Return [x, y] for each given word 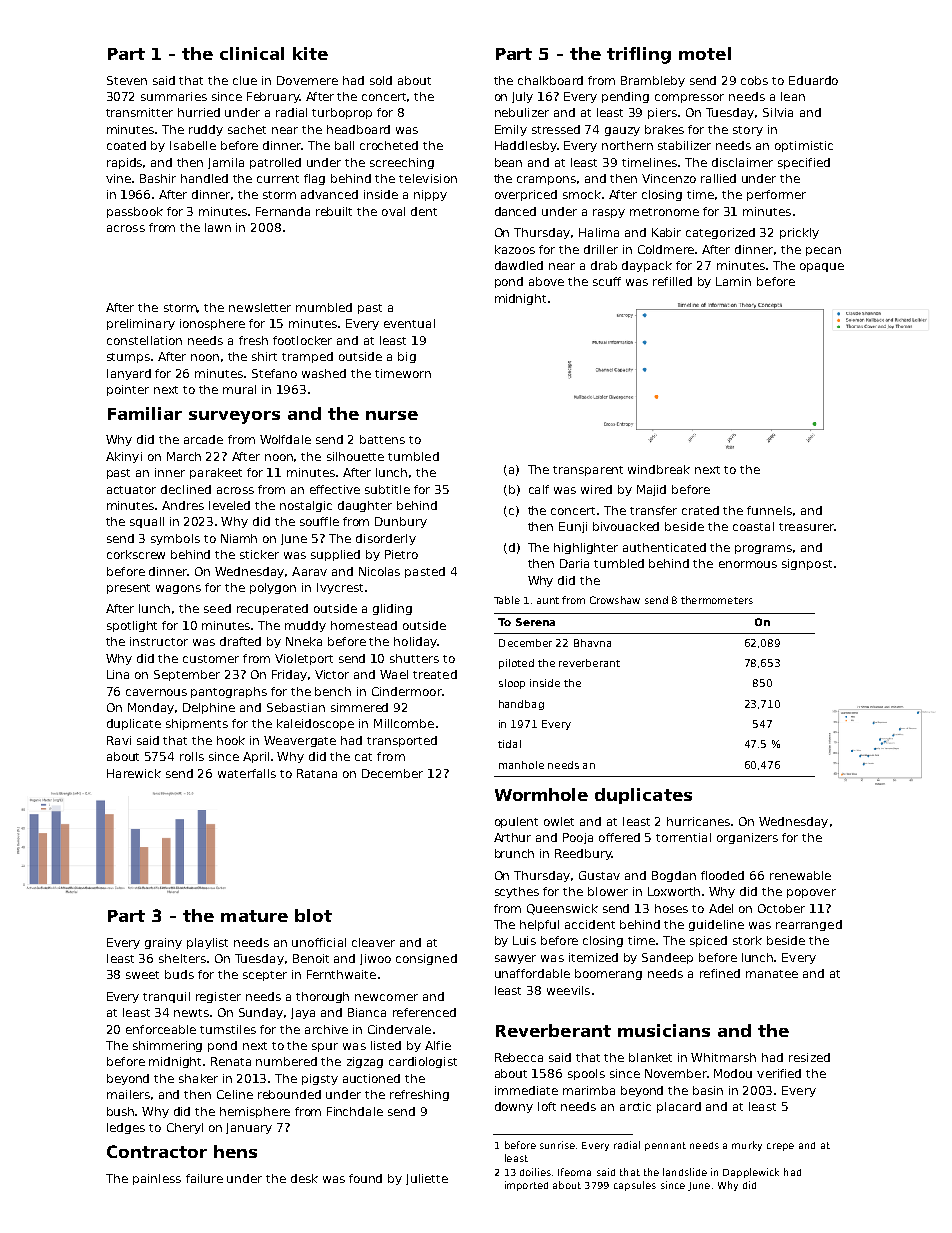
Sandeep [667, 958]
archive [326, 1029]
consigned [426, 959]
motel [705, 53]
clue [245, 80]
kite [310, 53]
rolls [192, 756]
